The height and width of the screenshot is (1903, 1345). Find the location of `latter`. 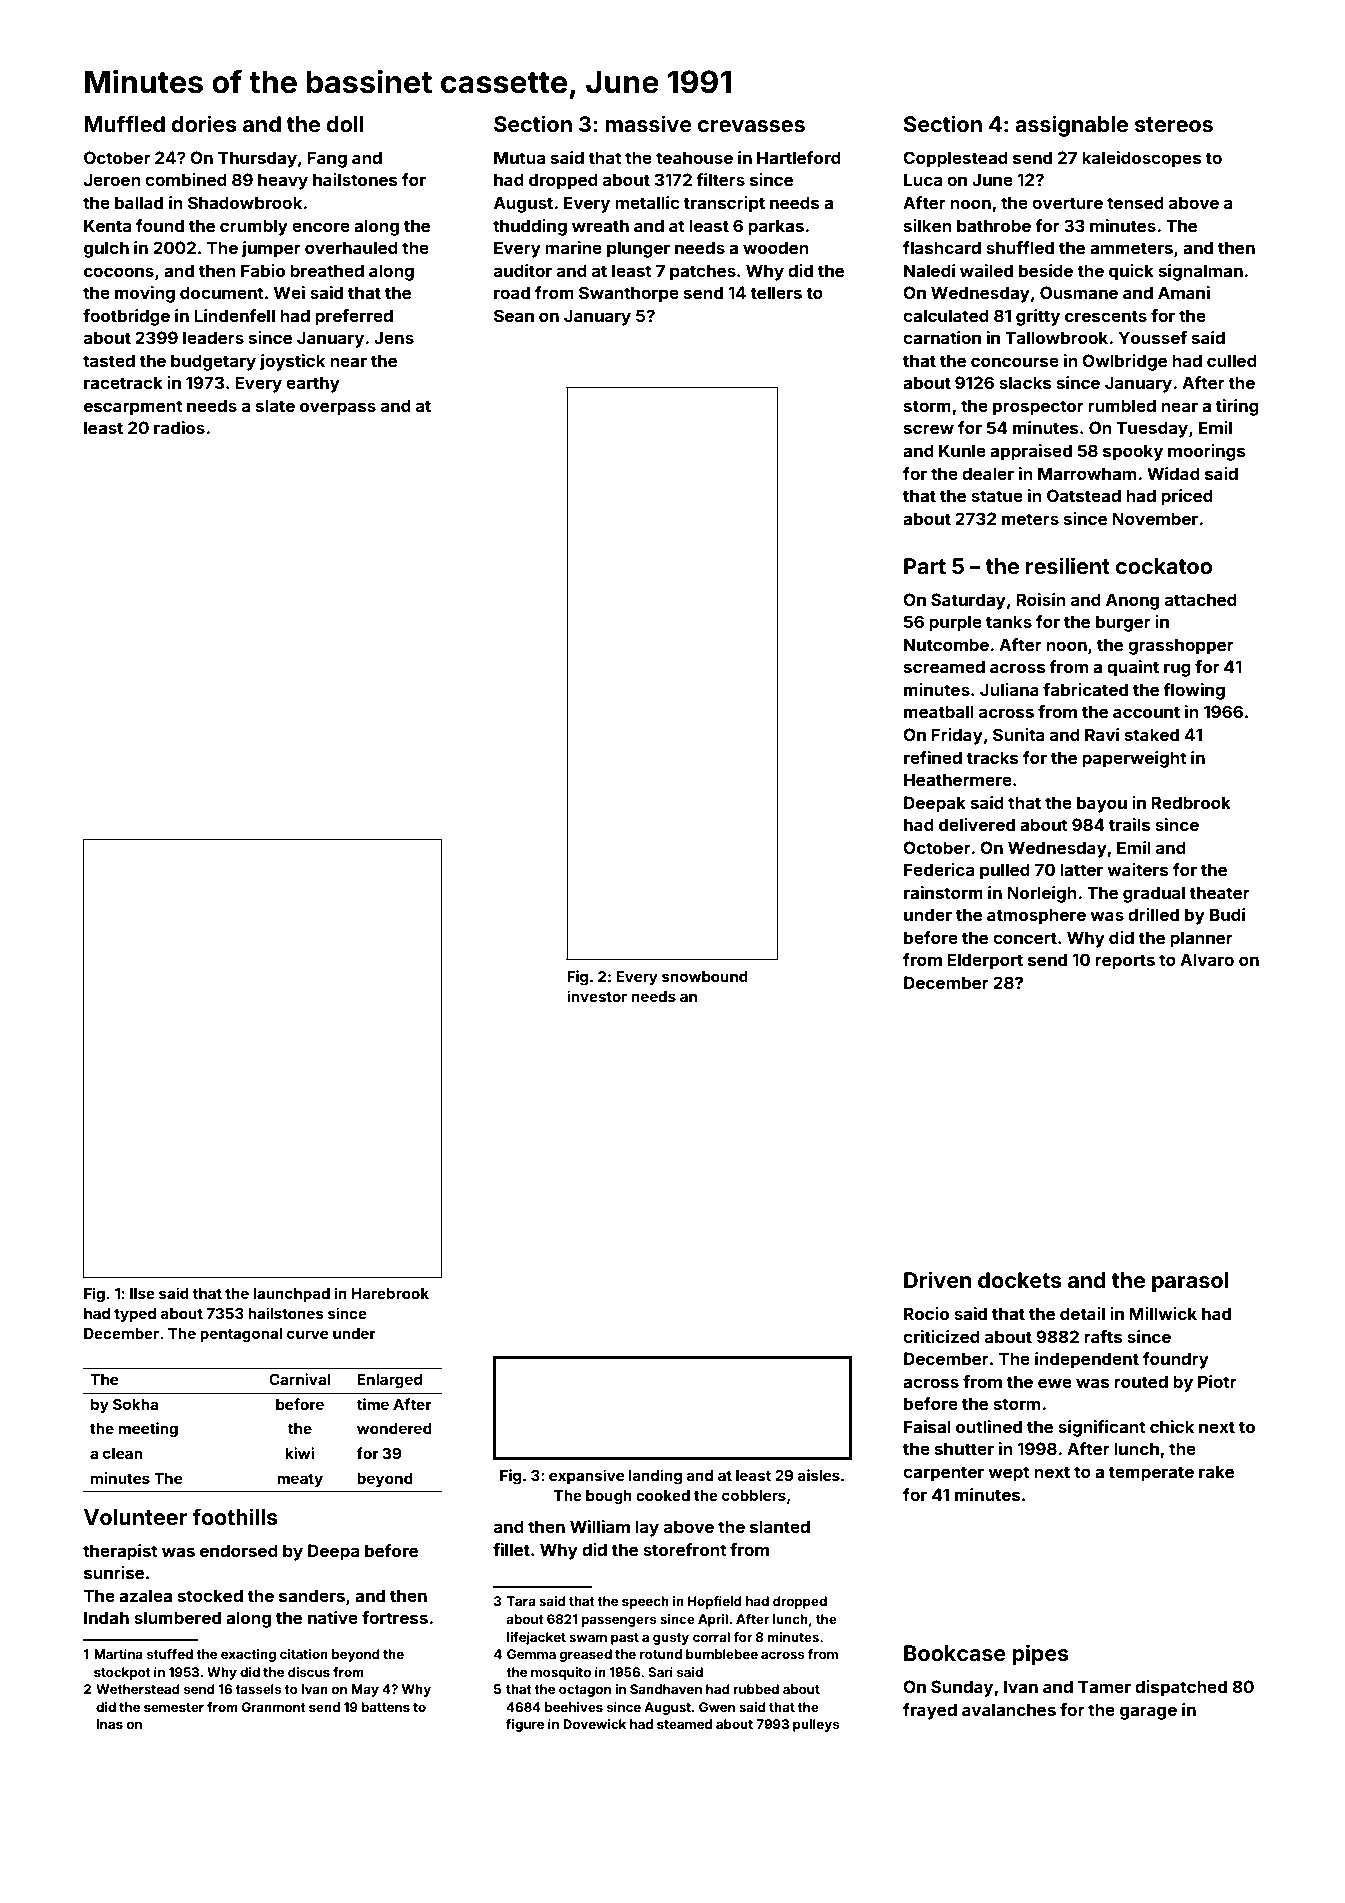

latter is located at coordinates (1081, 869).
